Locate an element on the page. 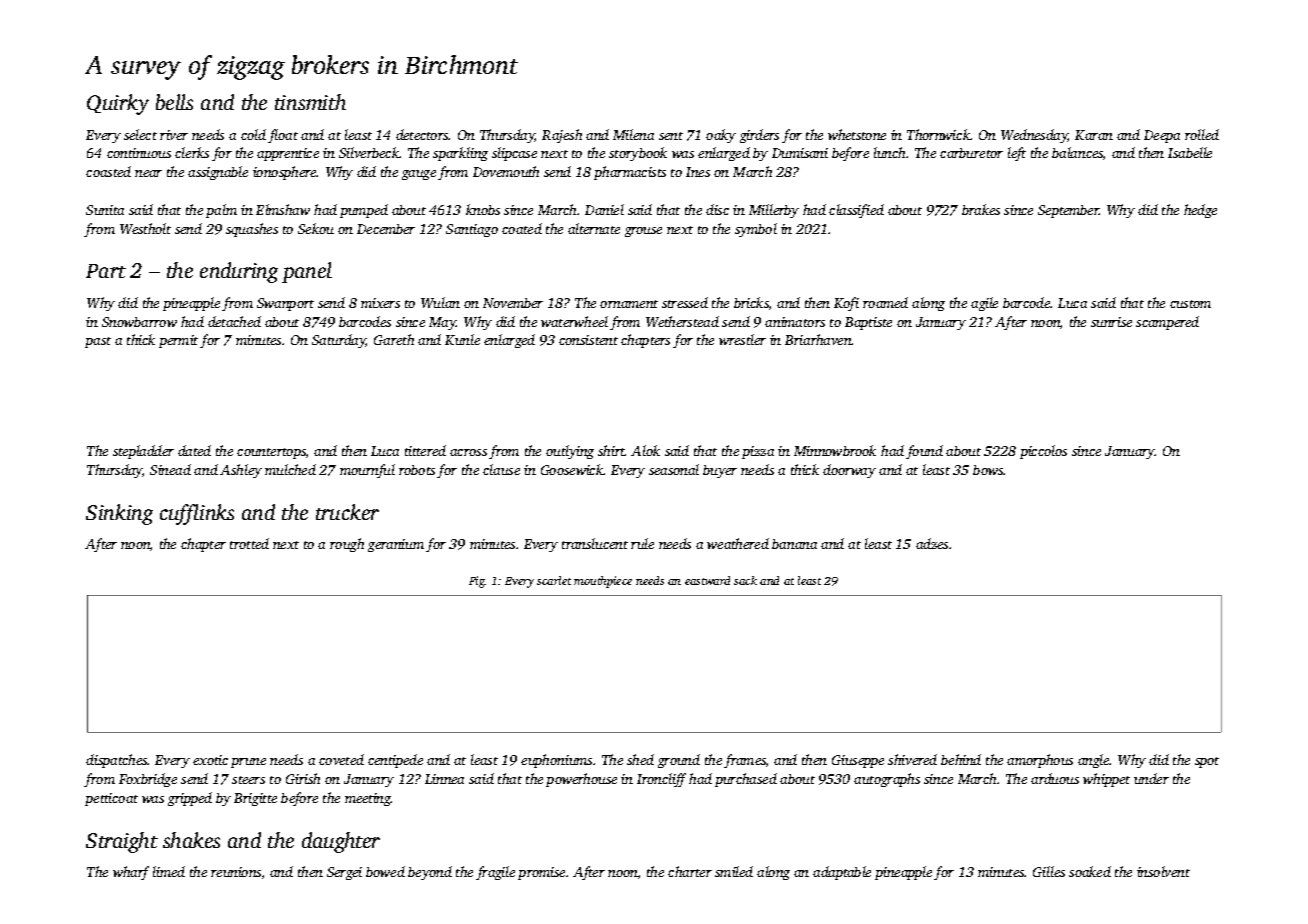  mixers is located at coordinates (380, 303).
